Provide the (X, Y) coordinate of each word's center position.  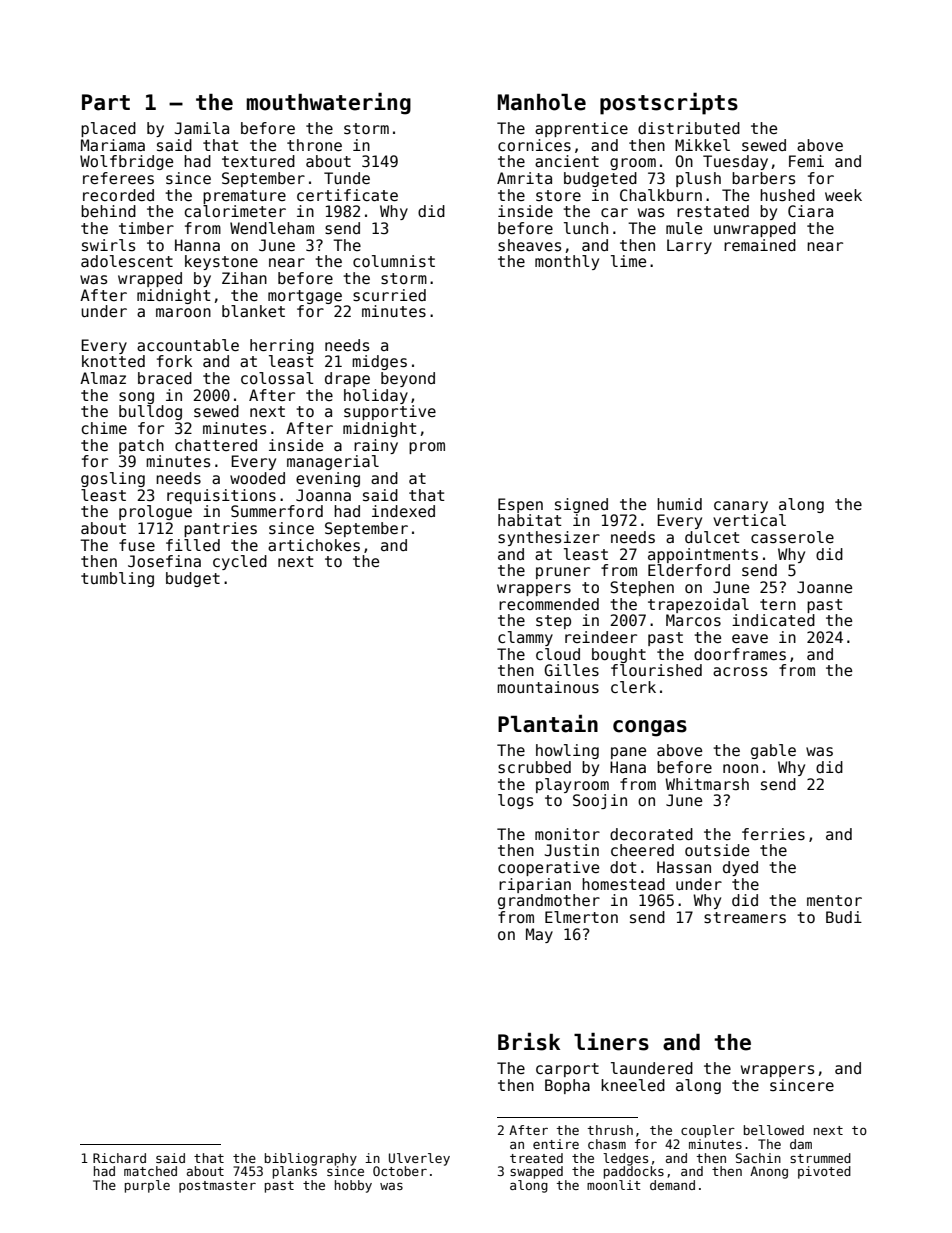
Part (106, 102)
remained (760, 245)
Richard (119, 1158)
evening (328, 479)
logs (515, 801)
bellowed (774, 1130)
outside (717, 850)
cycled (240, 562)
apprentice (581, 129)
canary (741, 507)
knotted (113, 361)
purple (147, 1186)
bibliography (311, 1159)
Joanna (323, 495)
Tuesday (735, 162)
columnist (394, 261)
